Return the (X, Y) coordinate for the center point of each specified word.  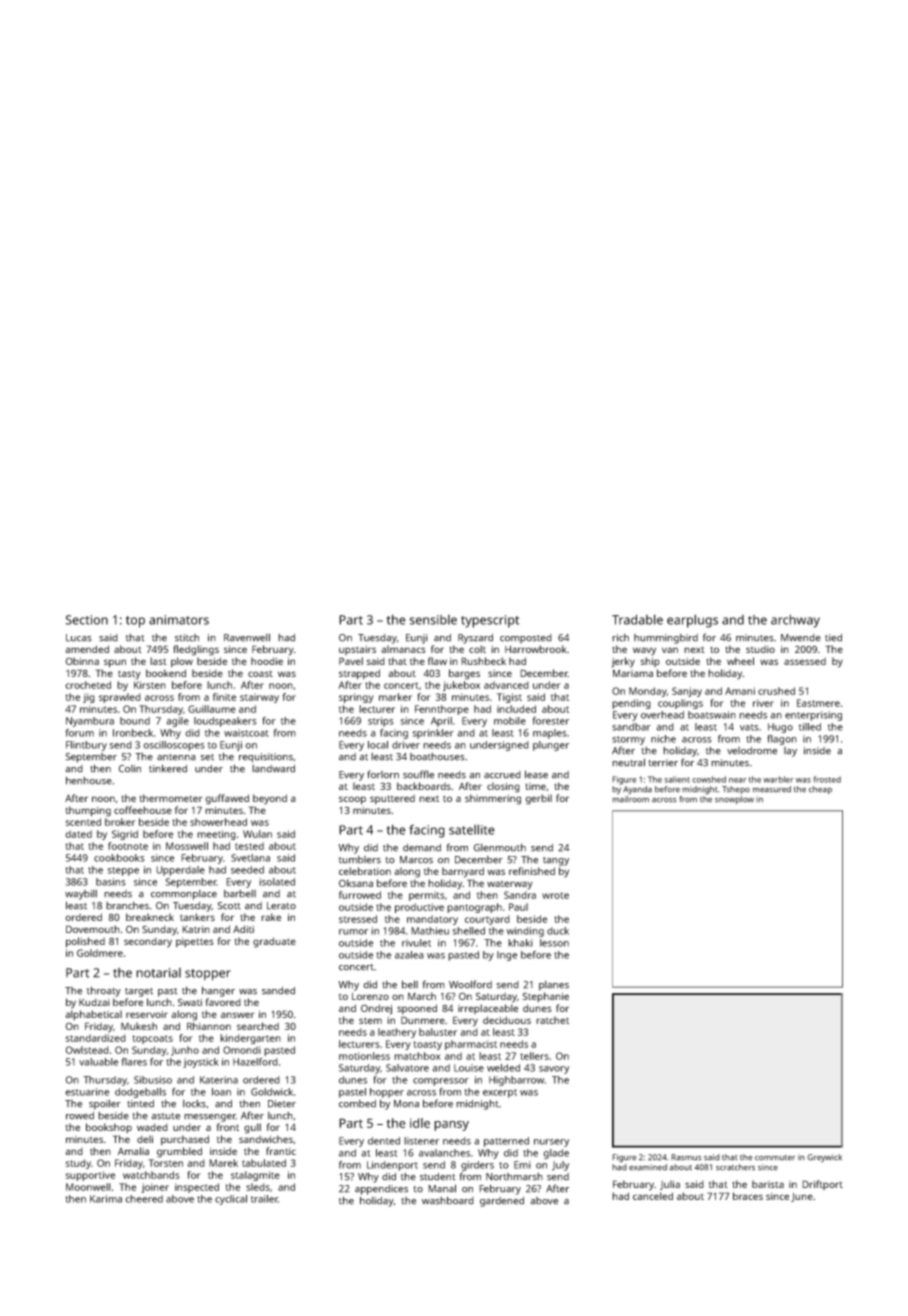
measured (772, 789)
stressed (358, 919)
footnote (128, 846)
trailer (264, 1199)
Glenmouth (500, 847)
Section (86, 620)
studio (760, 649)
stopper (208, 975)
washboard (448, 1200)
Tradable (637, 619)
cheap (820, 790)
